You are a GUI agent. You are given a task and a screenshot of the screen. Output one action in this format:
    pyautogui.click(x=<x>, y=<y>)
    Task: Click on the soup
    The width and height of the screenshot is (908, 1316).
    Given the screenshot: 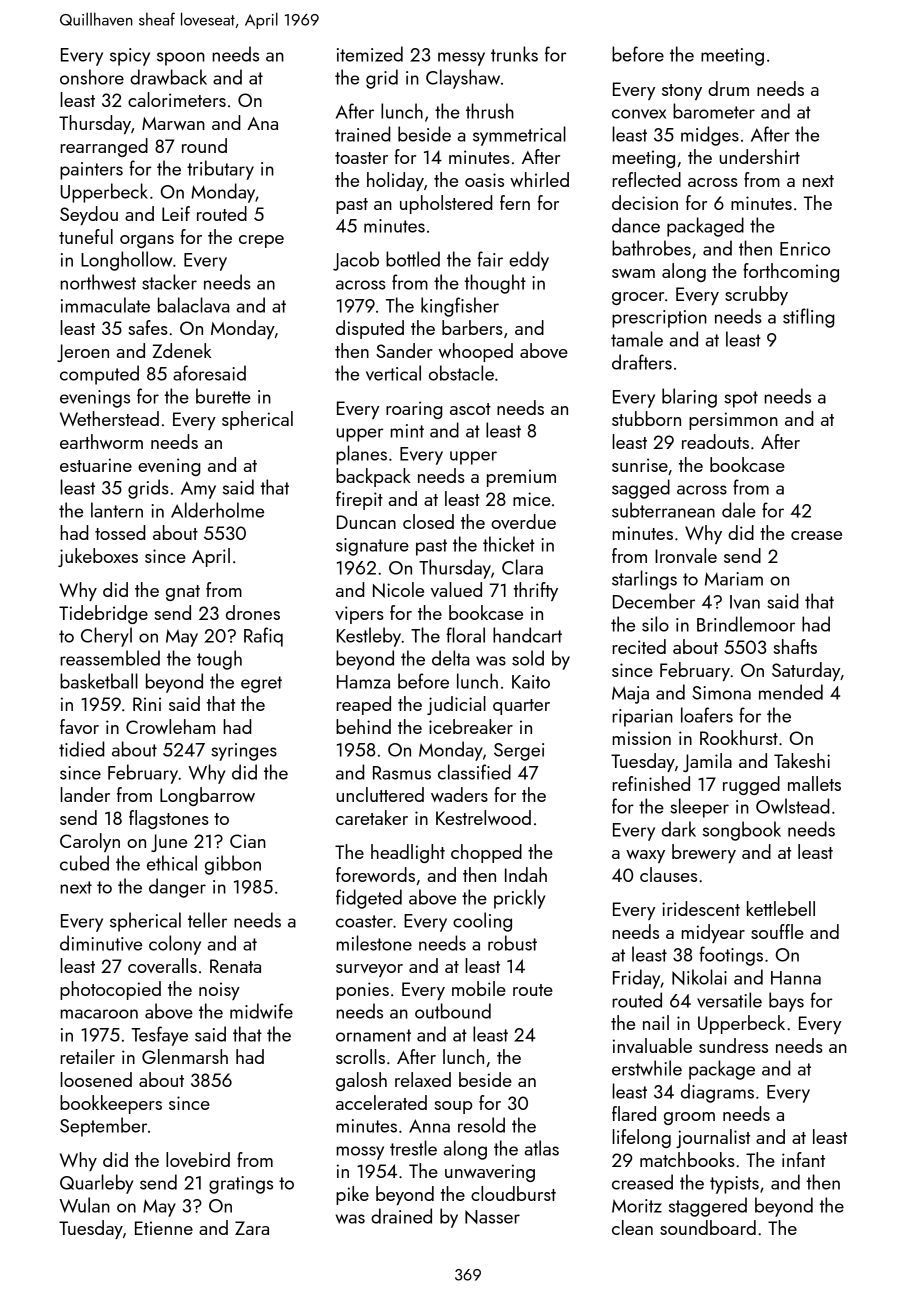 What is the action you would take?
    pyautogui.click(x=453, y=1107)
